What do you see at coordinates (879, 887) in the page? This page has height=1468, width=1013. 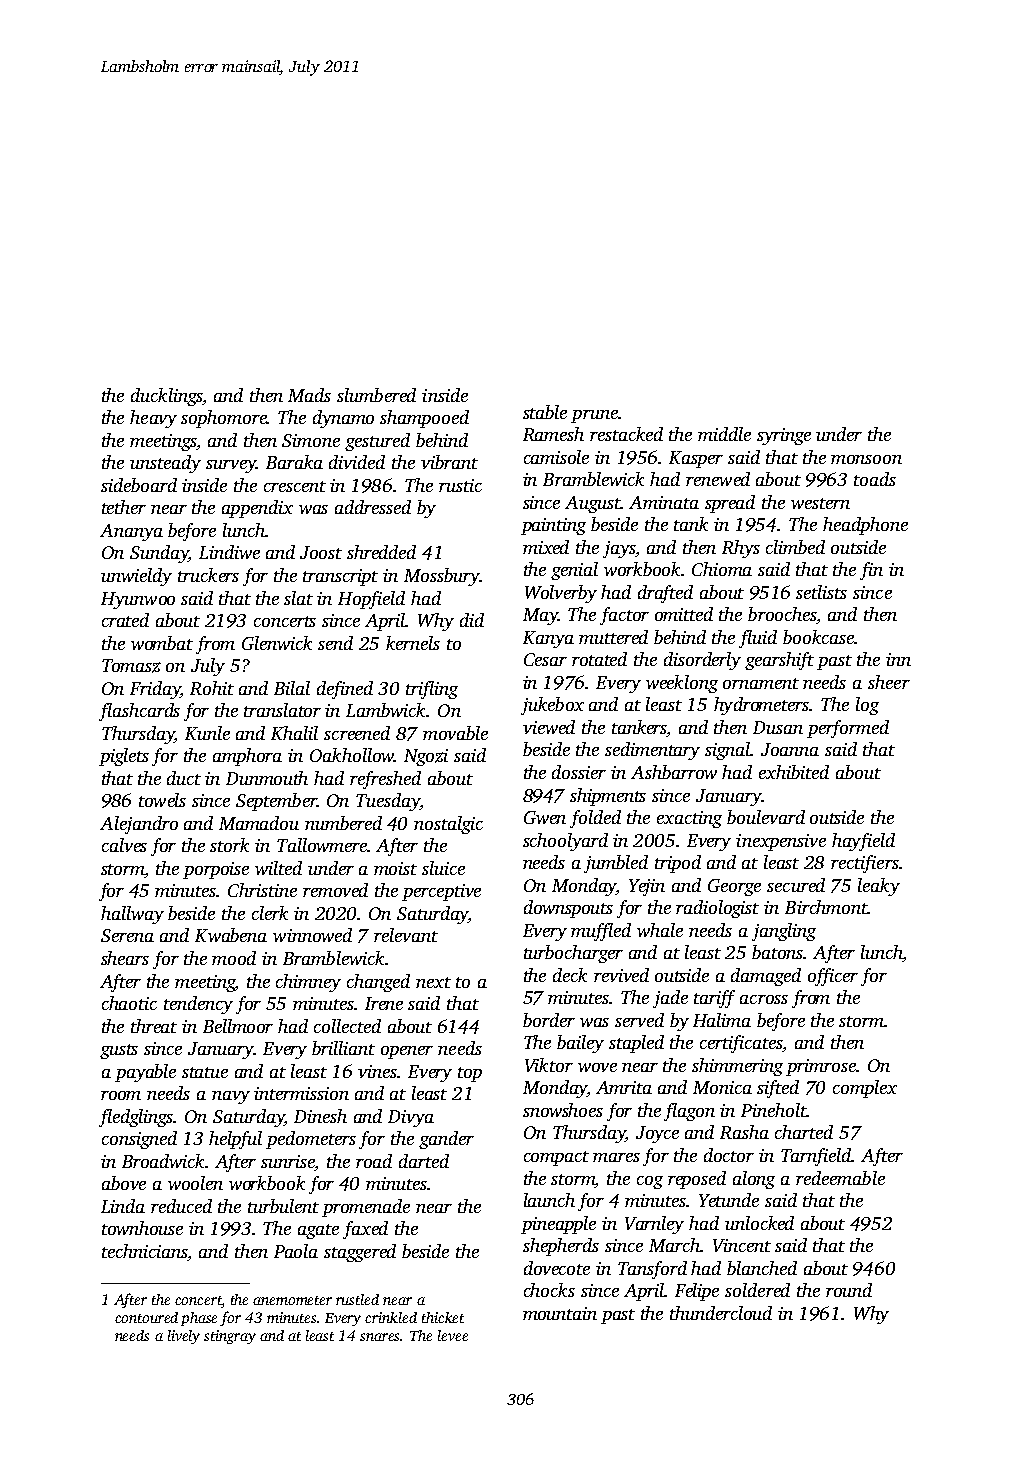 I see `leaky` at bounding box center [879, 887].
